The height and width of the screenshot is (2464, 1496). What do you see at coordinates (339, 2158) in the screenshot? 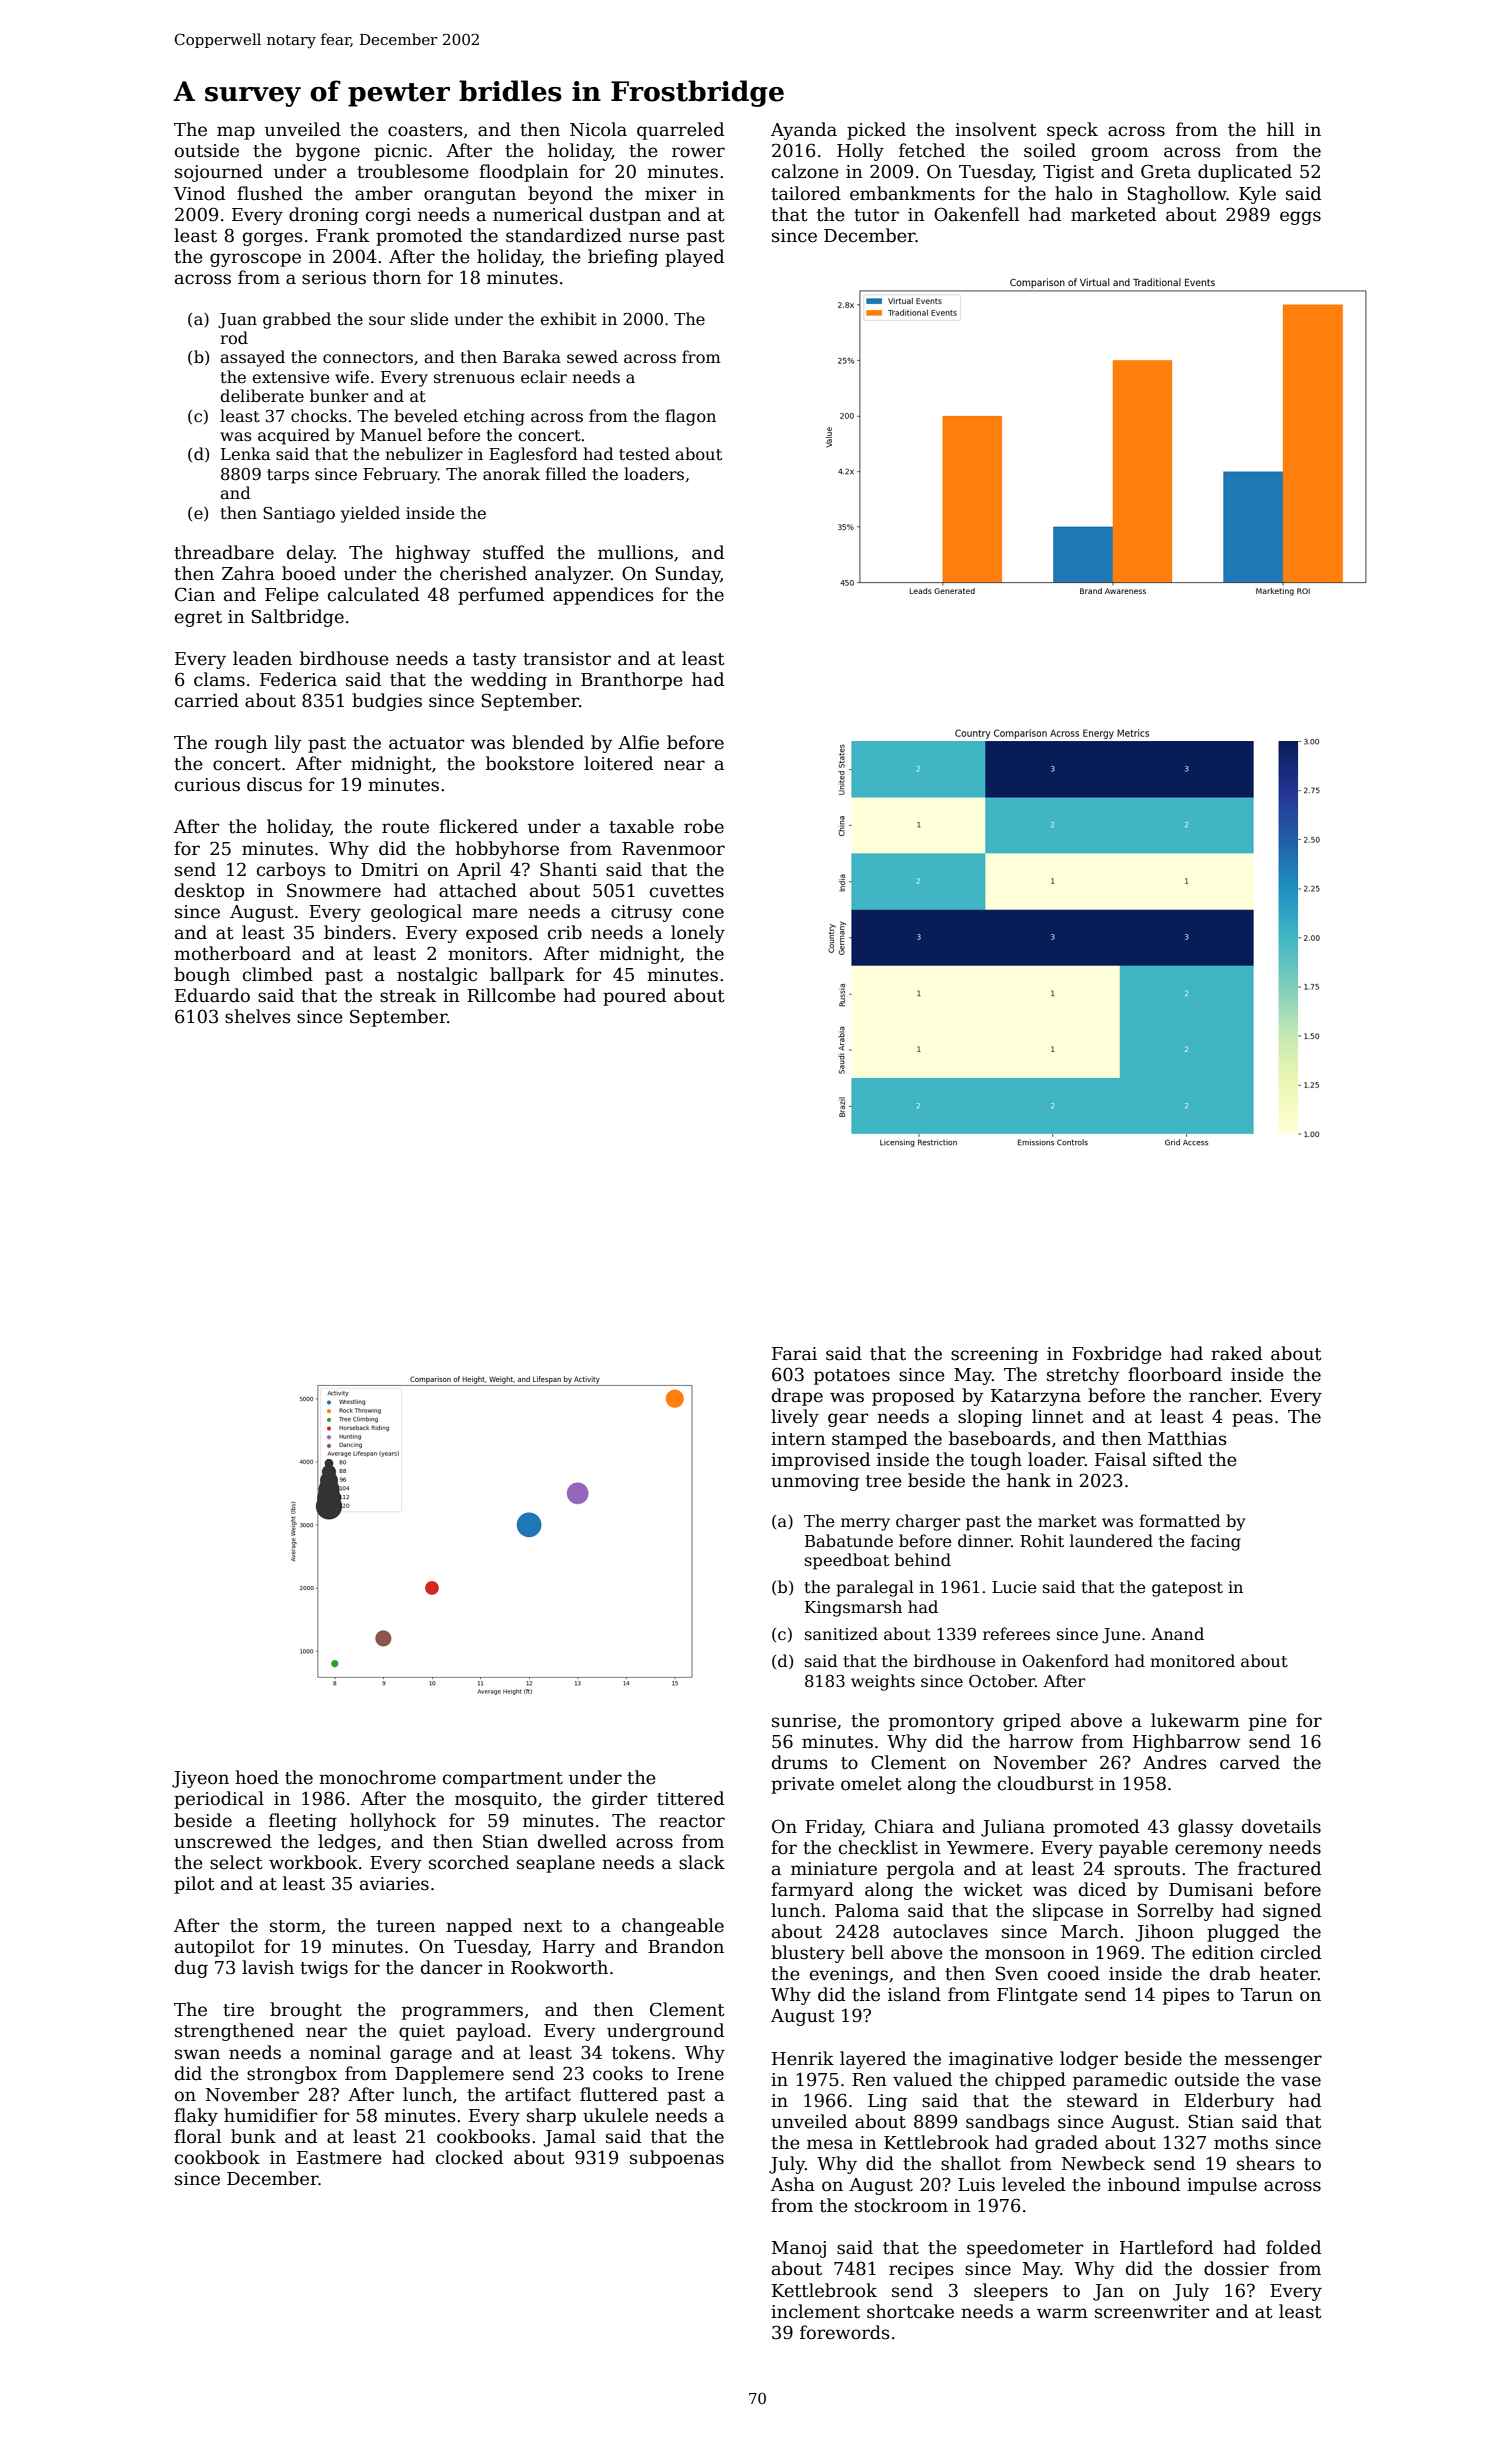
I see `Eastmere` at bounding box center [339, 2158].
